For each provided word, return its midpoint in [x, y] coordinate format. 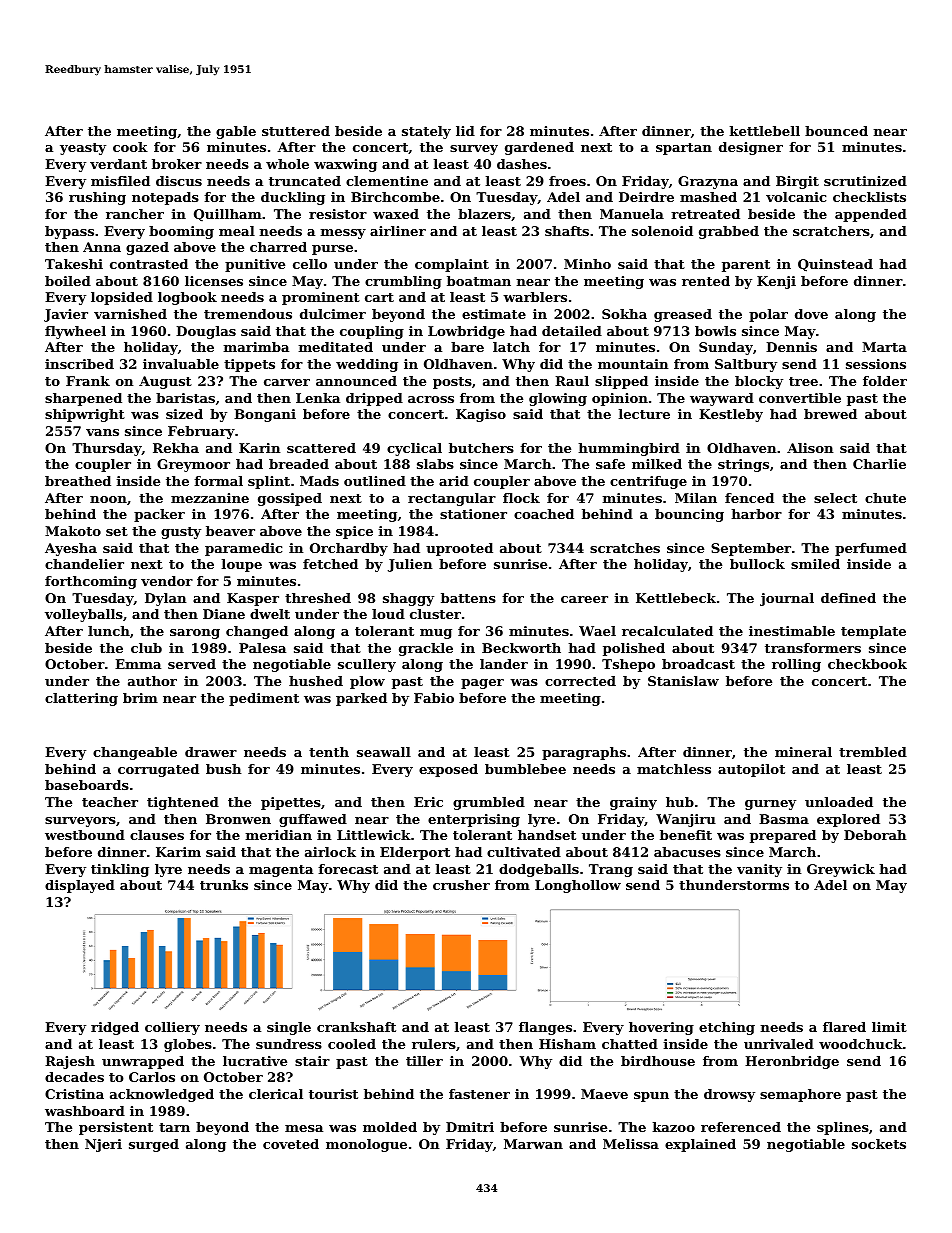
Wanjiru [686, 820]
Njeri [103, 1145]
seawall [384, 752]
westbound [85, 835]
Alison [810, 448]
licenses [214, 281]
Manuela [632, 214]
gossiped [290, 499]
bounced [836, 131]
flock [521, 498]
